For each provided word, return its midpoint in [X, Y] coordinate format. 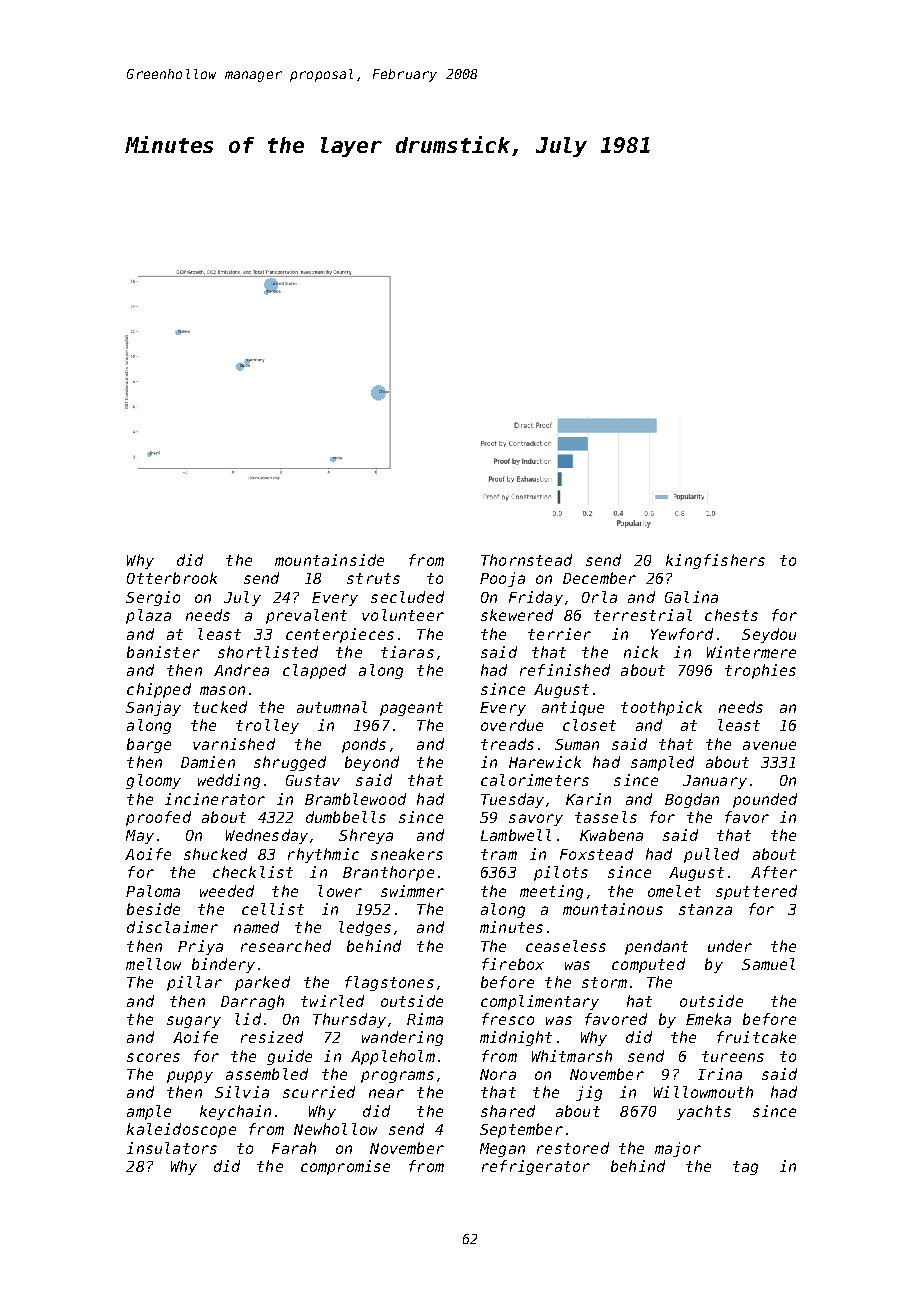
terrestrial [643, 615]
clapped [314, 671]
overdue [512, 725]
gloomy [153, 781]
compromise [345, 1167]
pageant [411, 709]
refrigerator [536, 1167]
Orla [599, 597]
